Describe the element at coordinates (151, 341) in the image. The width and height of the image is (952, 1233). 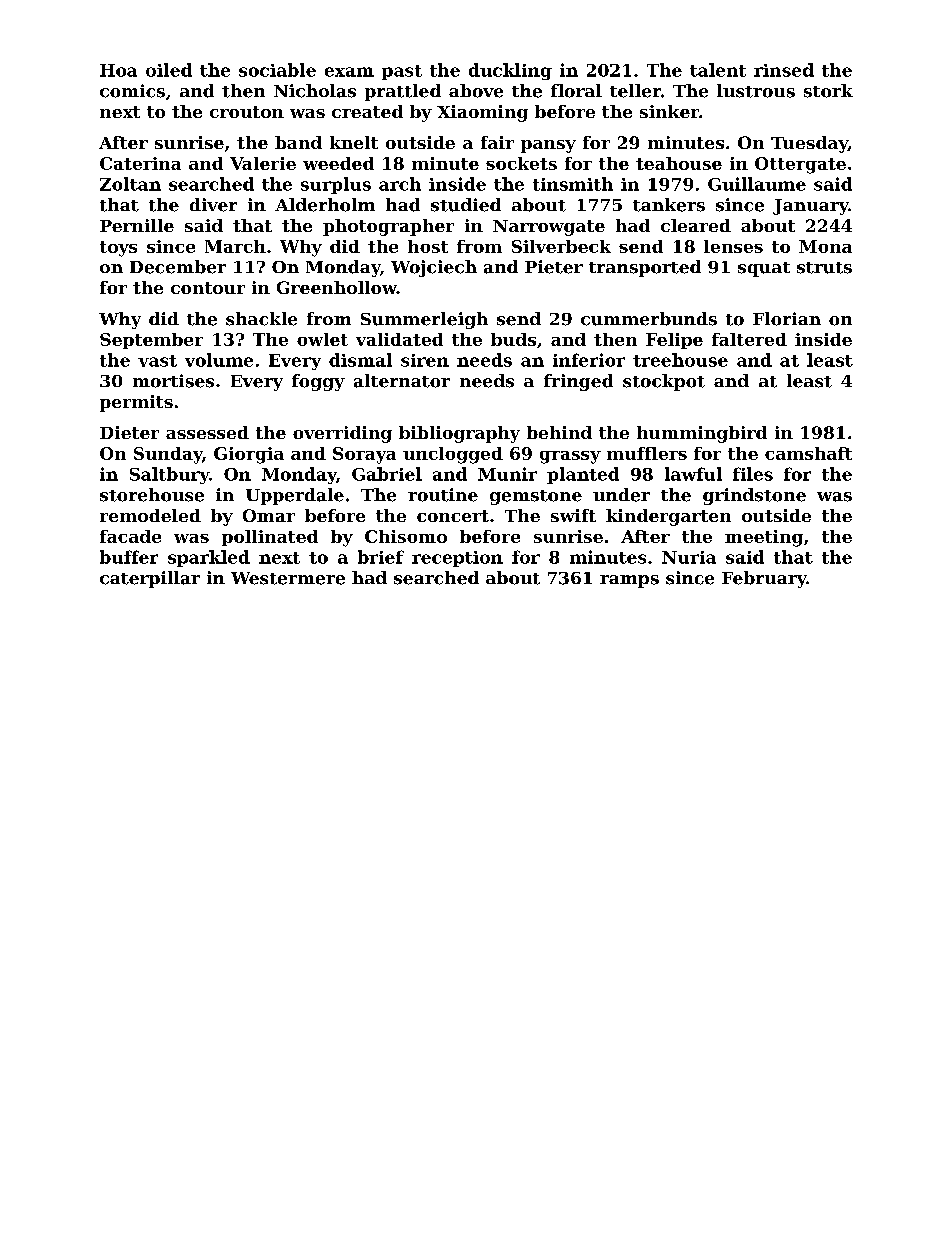
I see `September` at that location.
